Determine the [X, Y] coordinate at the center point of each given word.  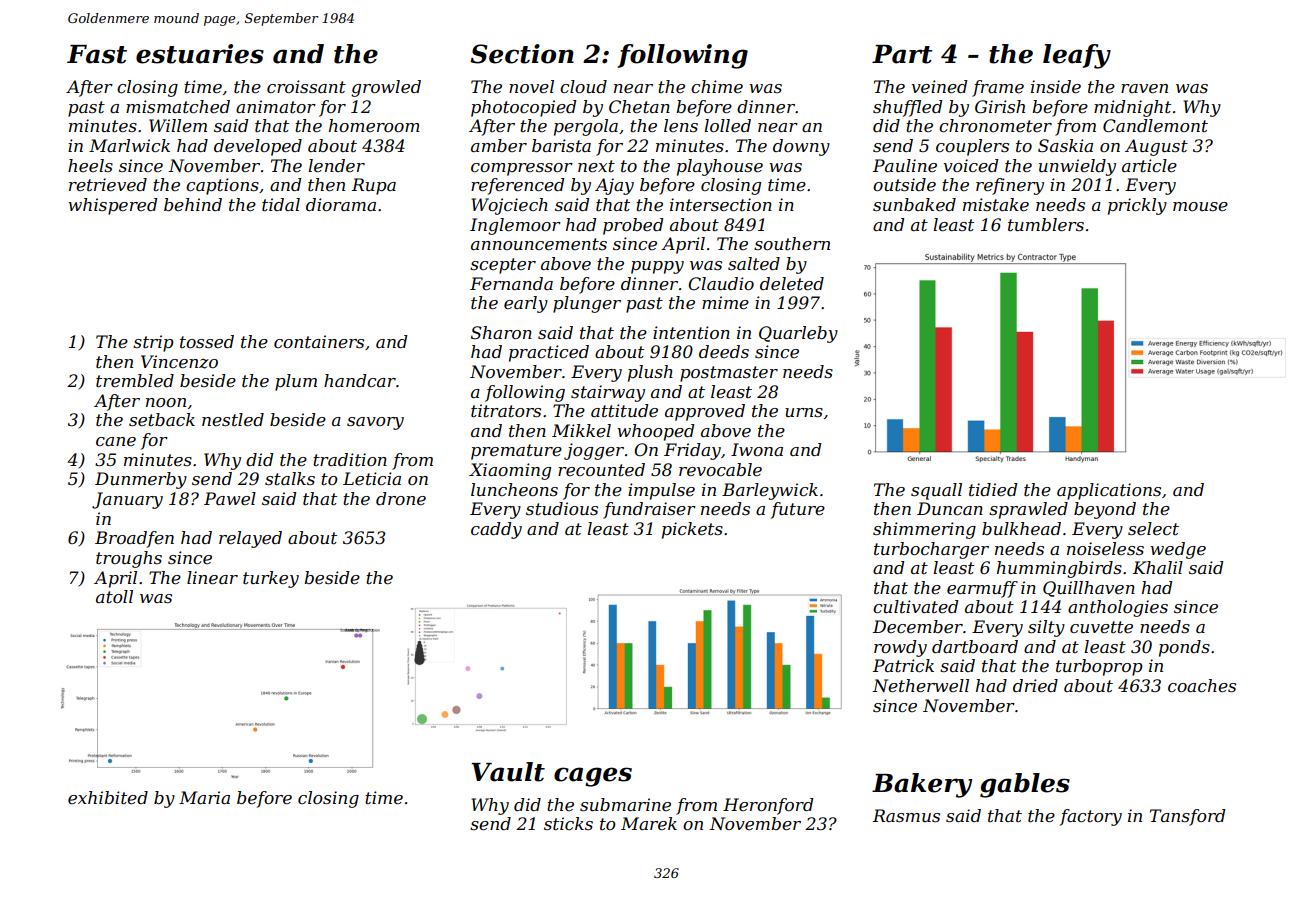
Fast [97, 54]
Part [902, 54]
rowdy [900, 648]
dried [1035, 685]
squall [936, 491]
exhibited [108, 797]
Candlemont [1155, 125]
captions [222, 186]
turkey [271, 579]
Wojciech [510, 206]
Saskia [1065, 145]
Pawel [230, 498]
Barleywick [770, 491]
